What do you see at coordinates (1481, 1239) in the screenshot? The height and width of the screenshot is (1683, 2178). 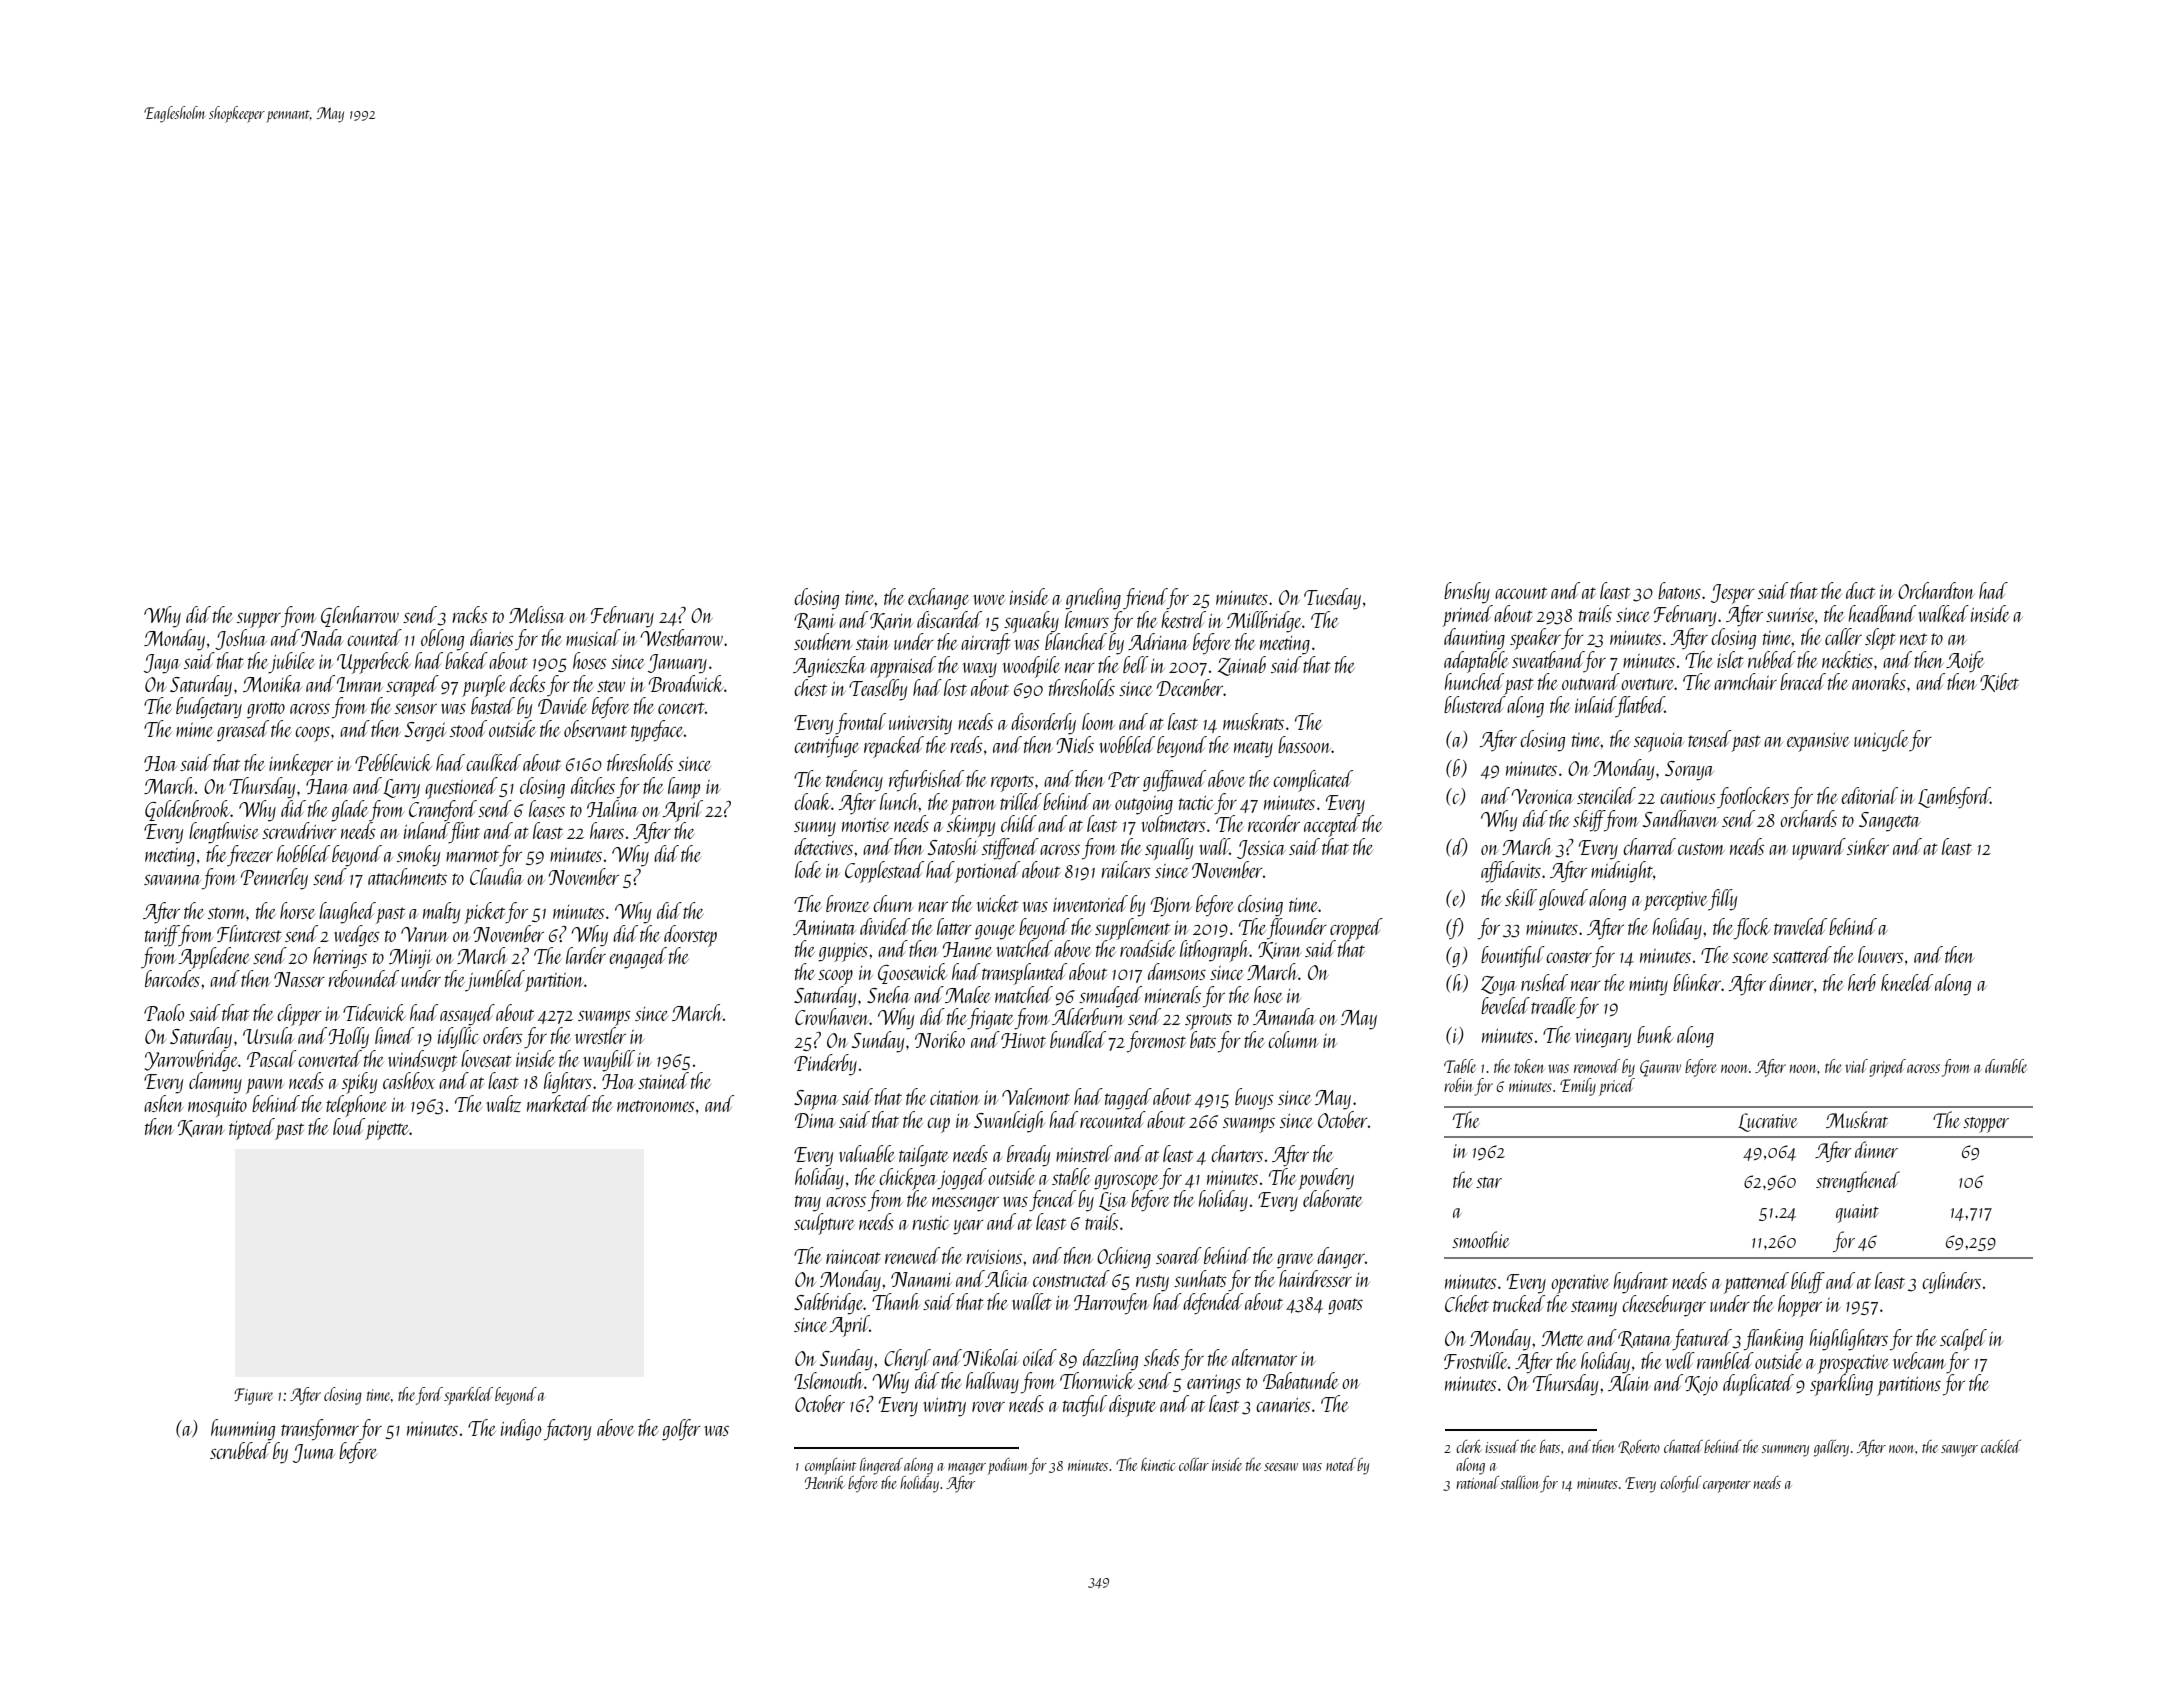 I see `smoothie` at bounding box center [1481, 1239].
